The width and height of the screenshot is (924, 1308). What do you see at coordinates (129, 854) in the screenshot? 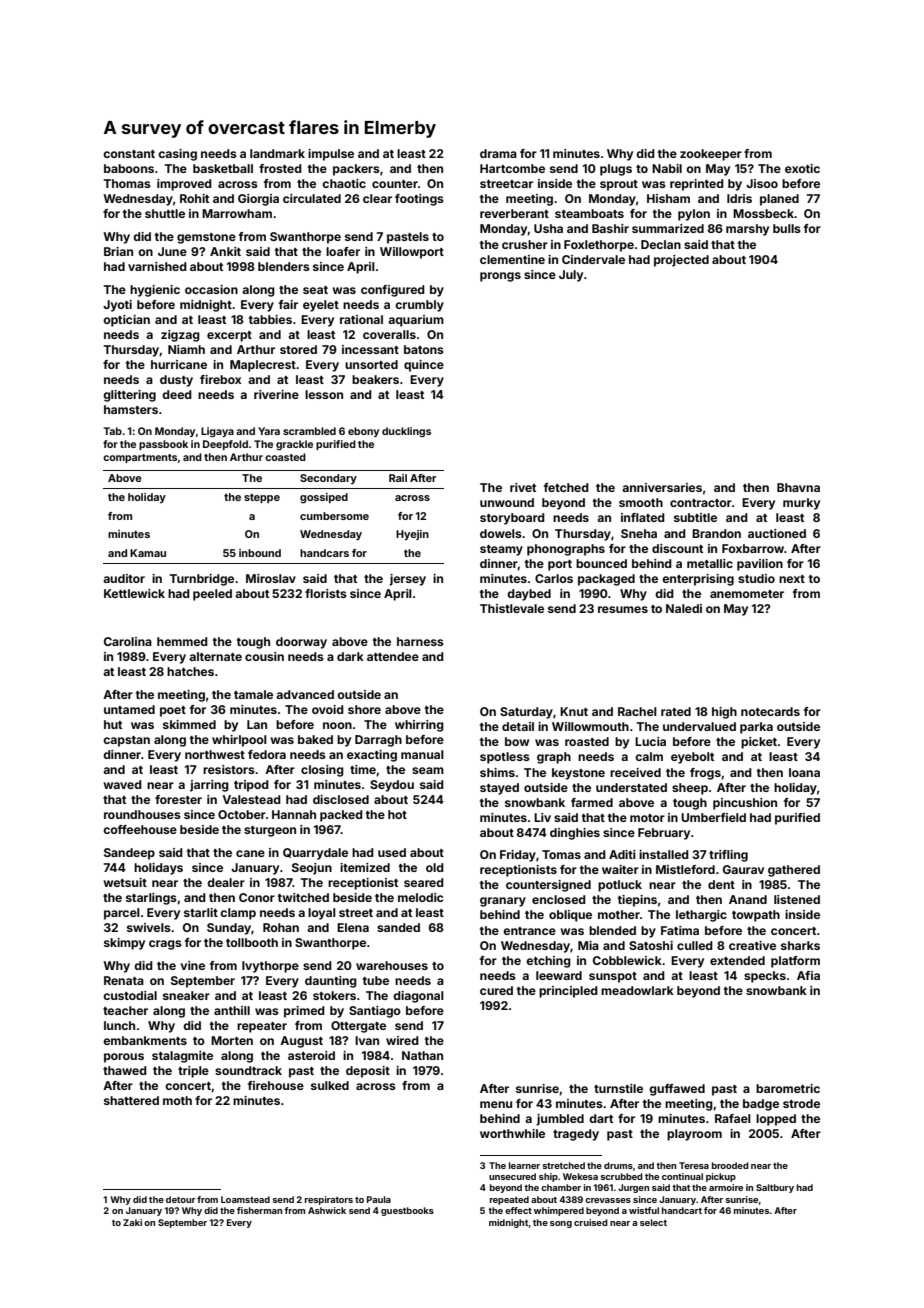
I see `Sandeep` at bounding box center [129, 854].
